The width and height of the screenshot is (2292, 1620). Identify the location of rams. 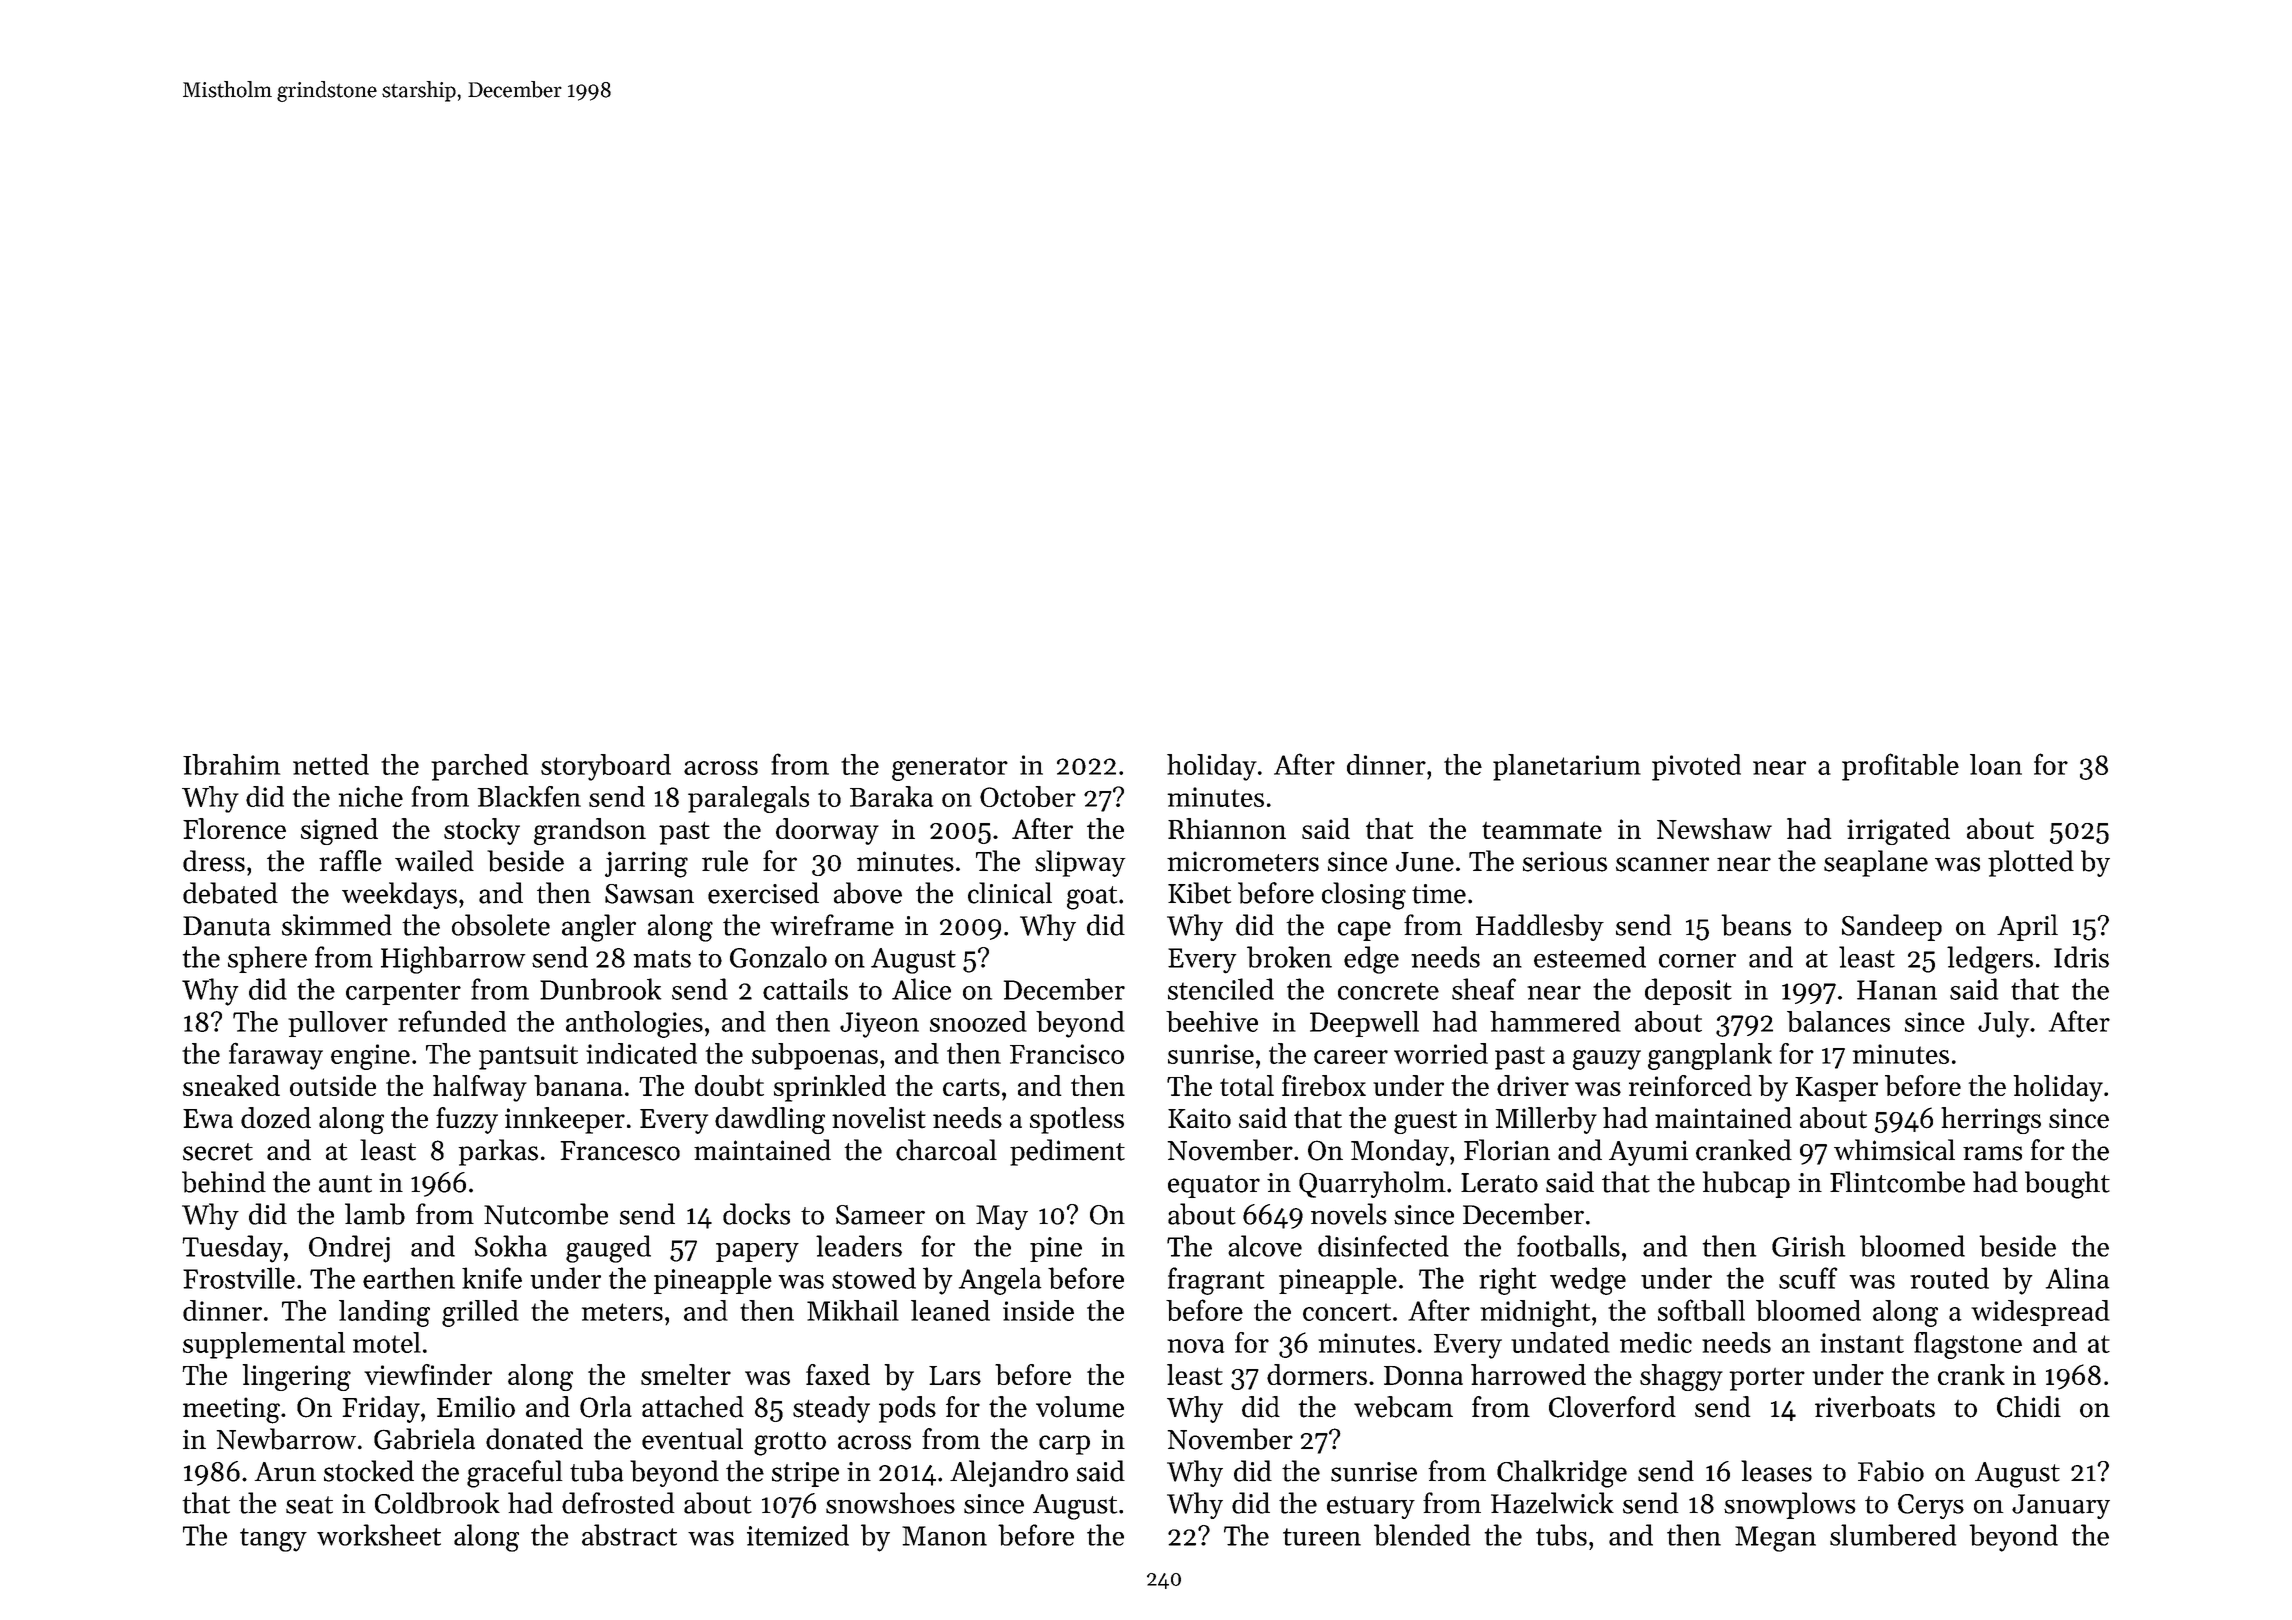
(1992, 1153).
